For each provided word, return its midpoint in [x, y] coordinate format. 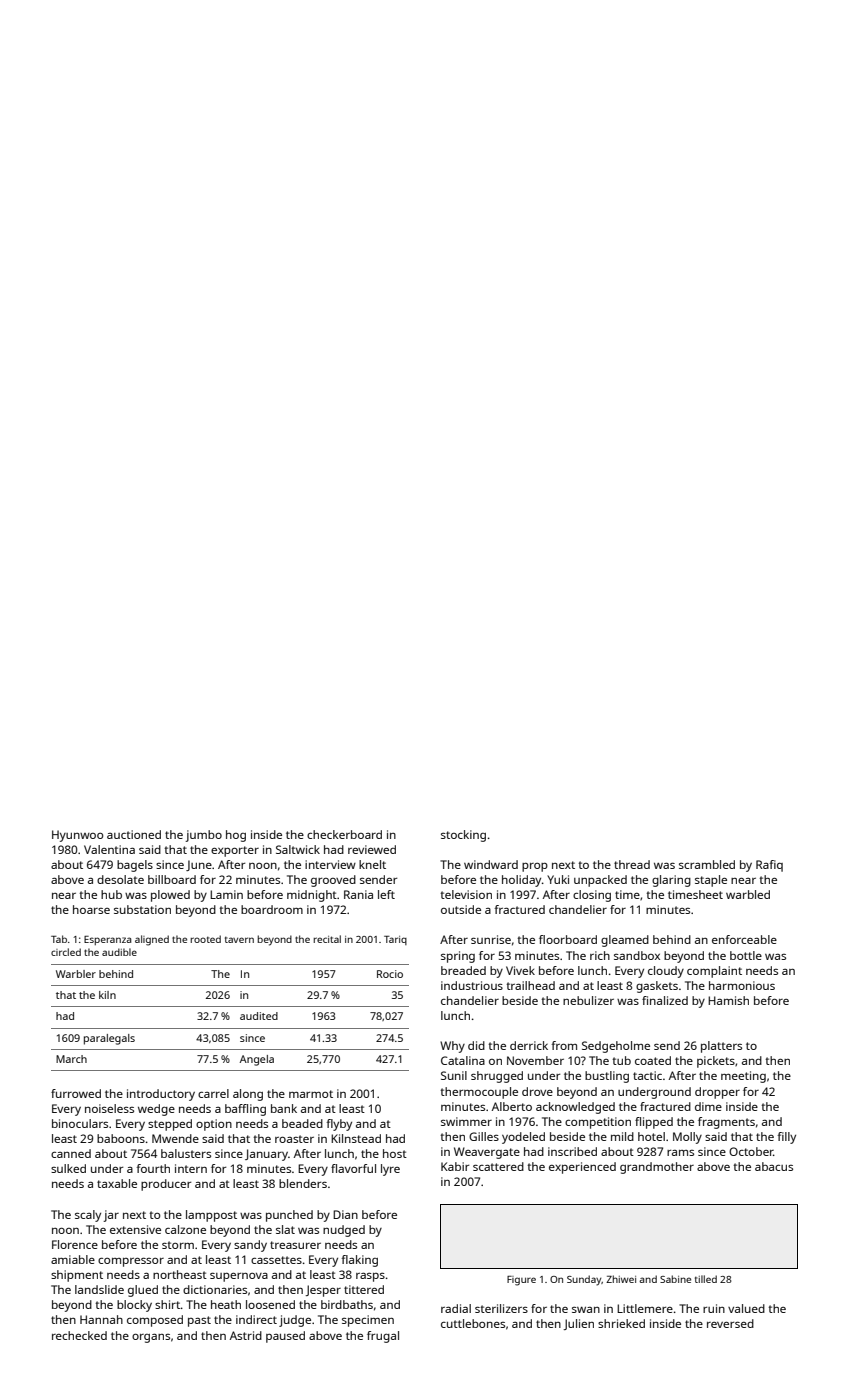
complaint [714, 972]
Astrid [246, 1335]
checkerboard [344, 834]
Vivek [520, 970]
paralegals [109, 1039]
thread [632, 864]
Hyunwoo [77, 836]
